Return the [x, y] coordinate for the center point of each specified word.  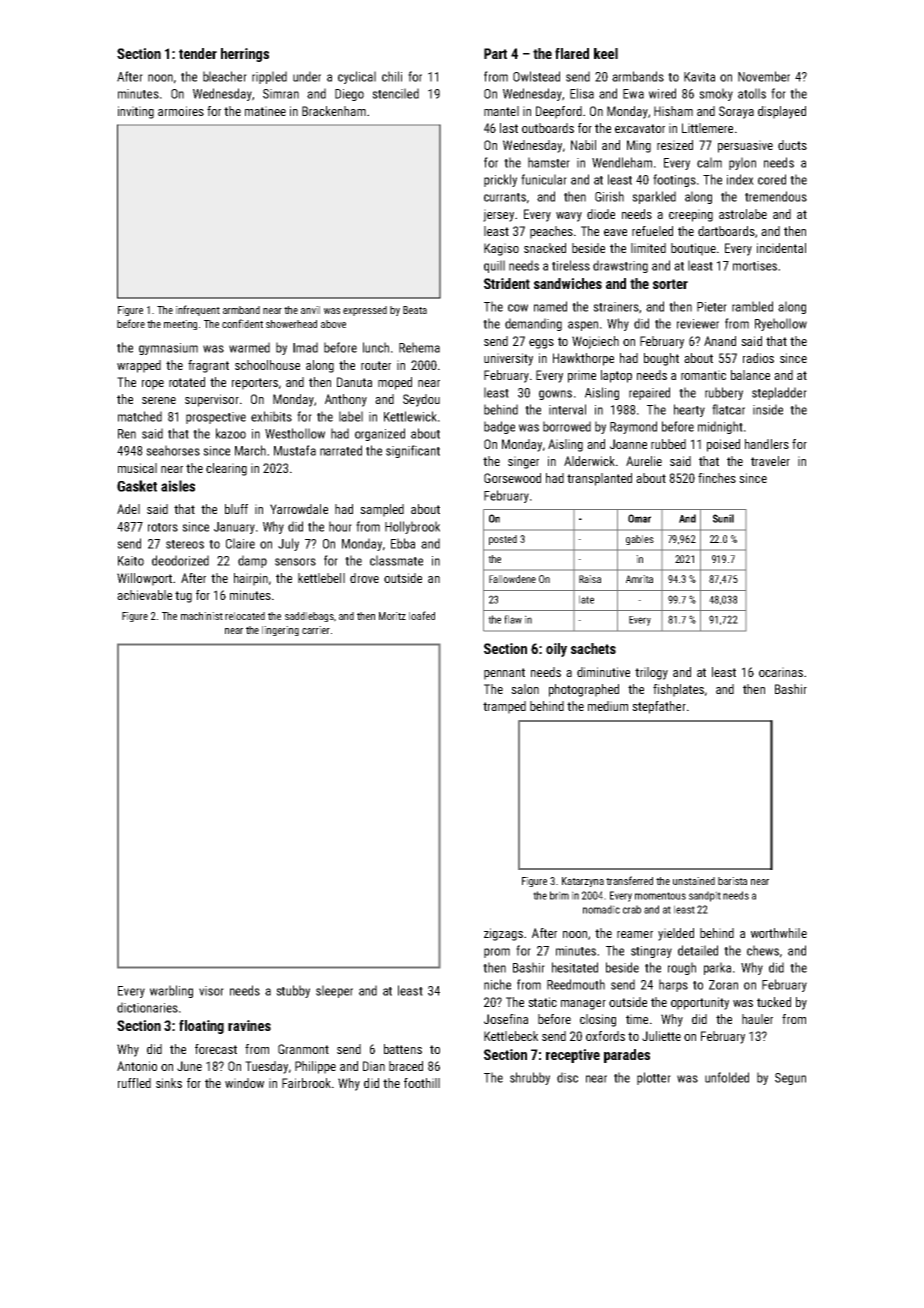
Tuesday [266, 1067]
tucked [774, 1002]
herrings [245, 55]
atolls [752, 93]
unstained [694, 881]
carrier [316, 630]
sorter [670, 284]
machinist [202, 616]
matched [140, 416]
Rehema [419, 347]
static [542, 1002]
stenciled [395, 93]
